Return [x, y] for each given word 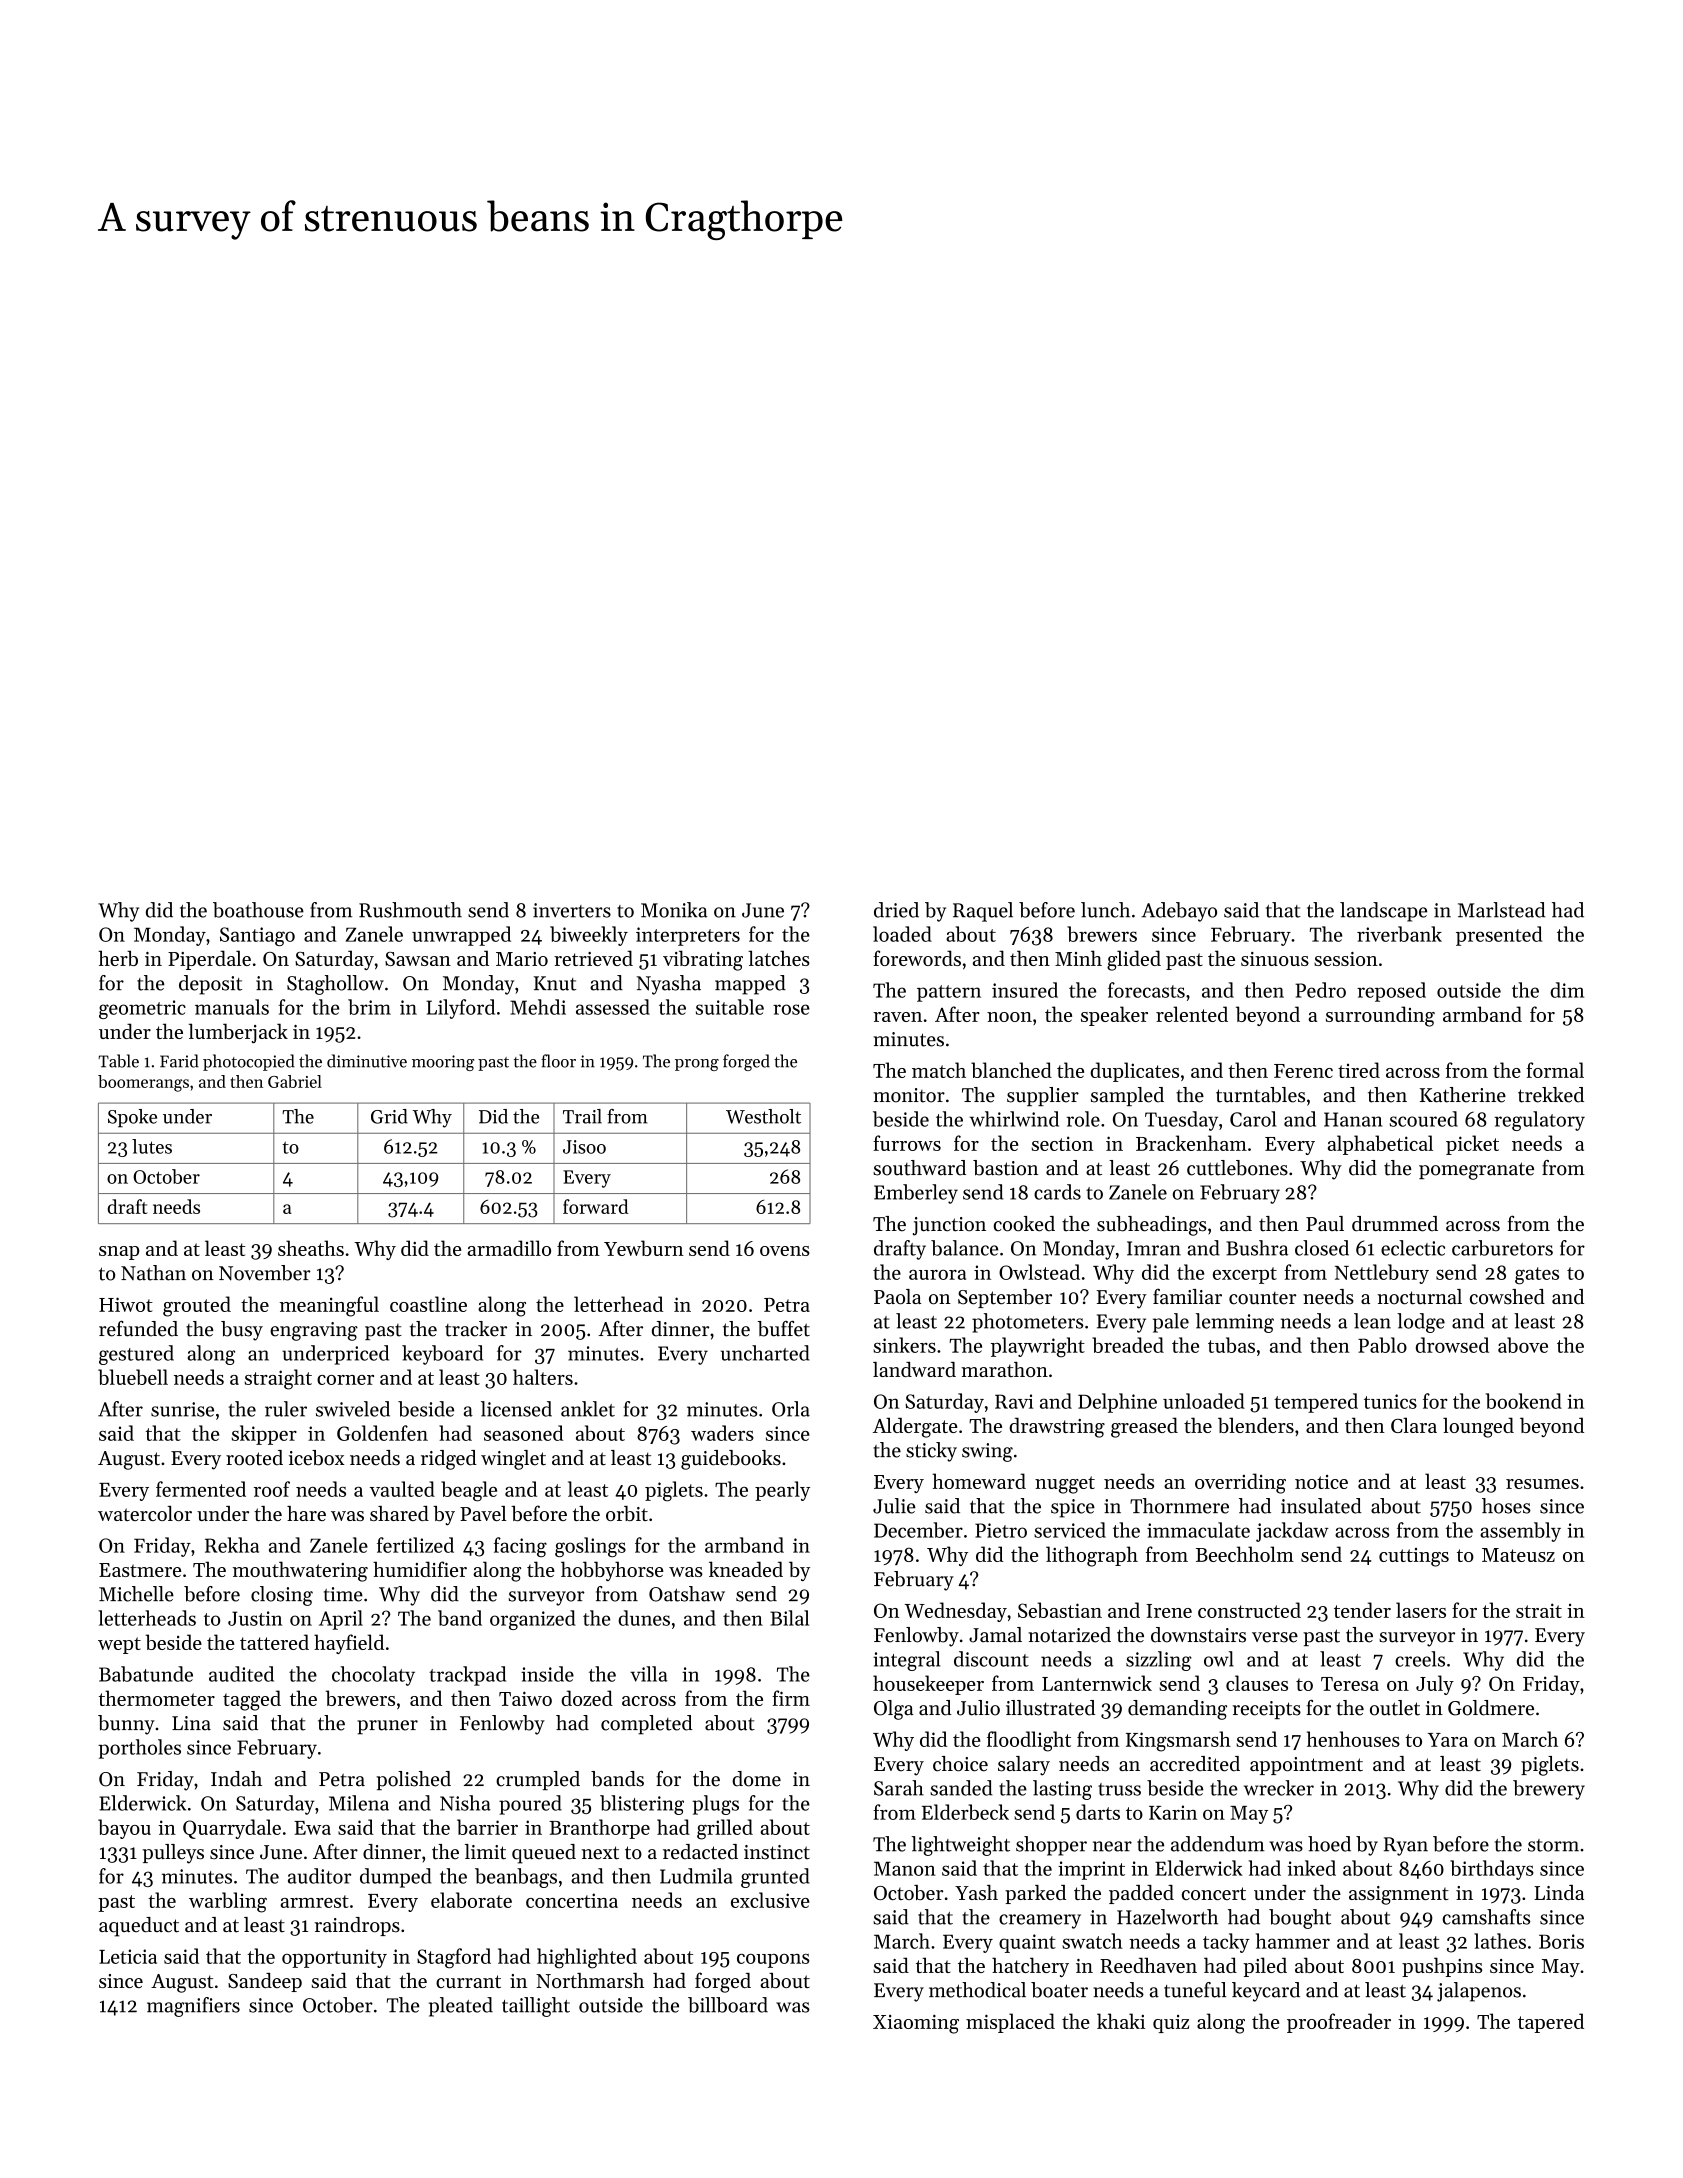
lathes [1500, 1941]
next [600, 1853]
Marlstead [1501, 910]
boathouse [258, 910]
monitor [909, 1095]
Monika [674, 910]
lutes [152, 1146]
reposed [1391, 992]
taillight [536, 2007]
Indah [236, 1779]
